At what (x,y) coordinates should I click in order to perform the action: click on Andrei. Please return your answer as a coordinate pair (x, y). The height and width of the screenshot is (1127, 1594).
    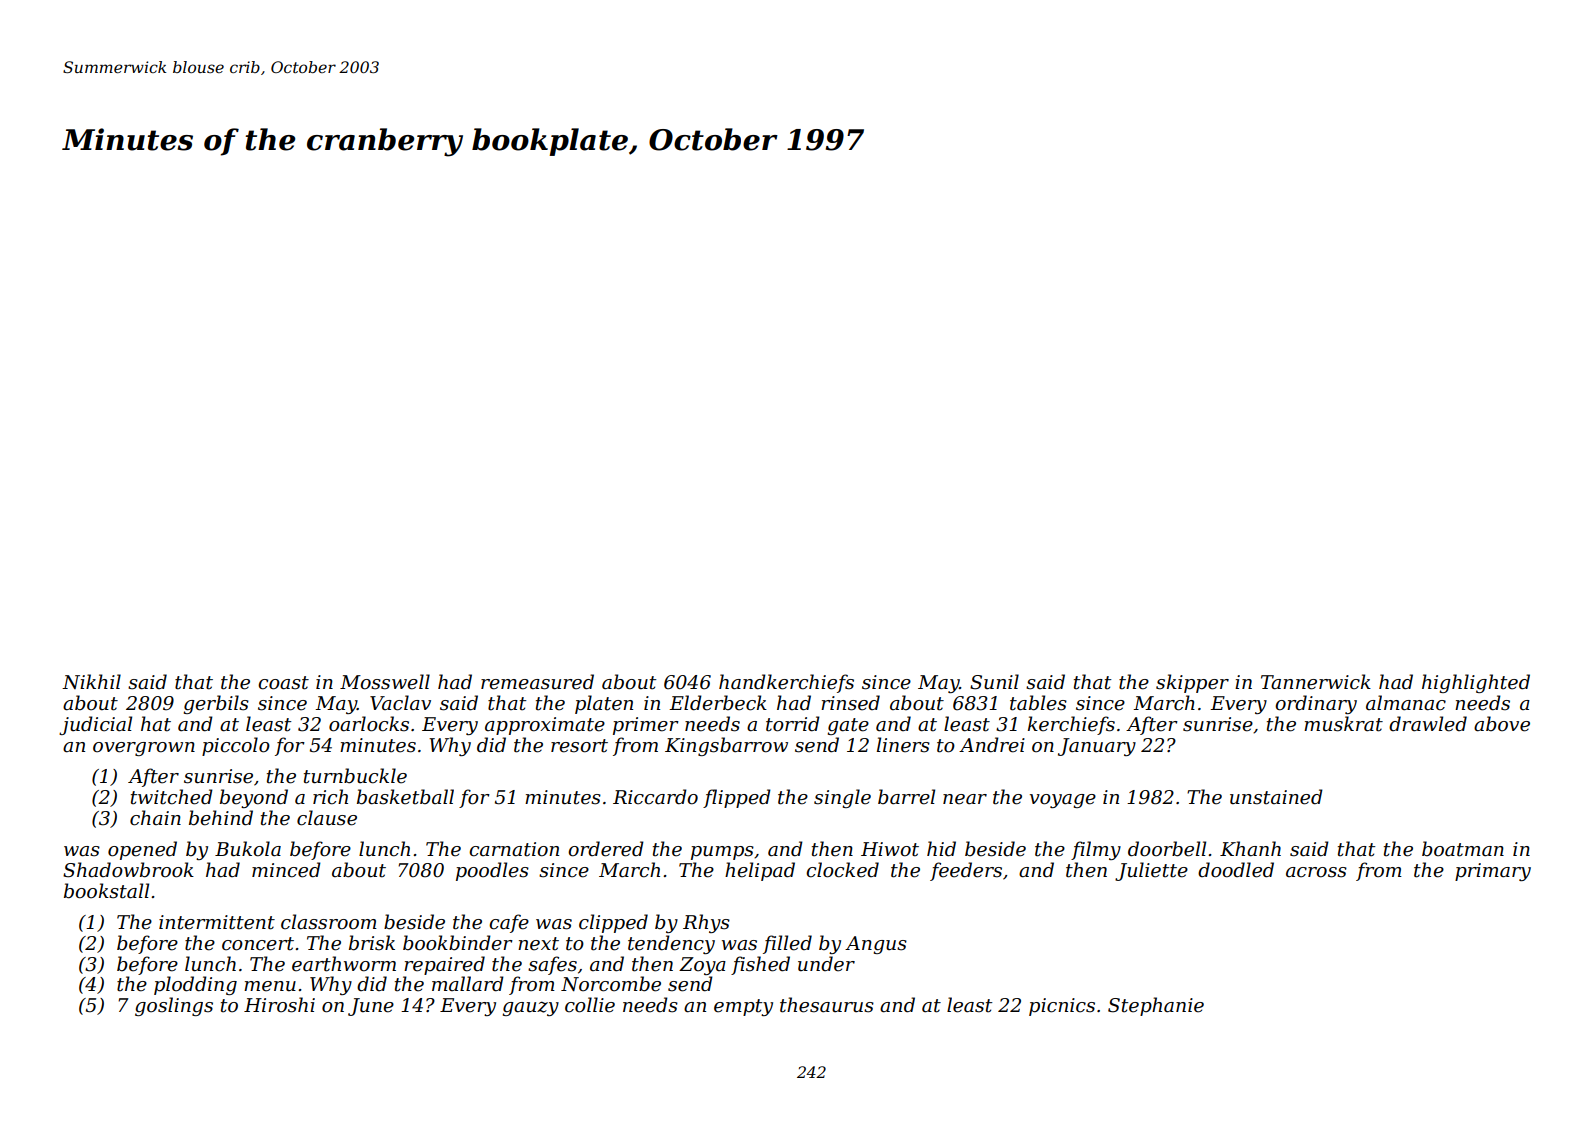
    Looking at the image, I should click on (992, 745).
